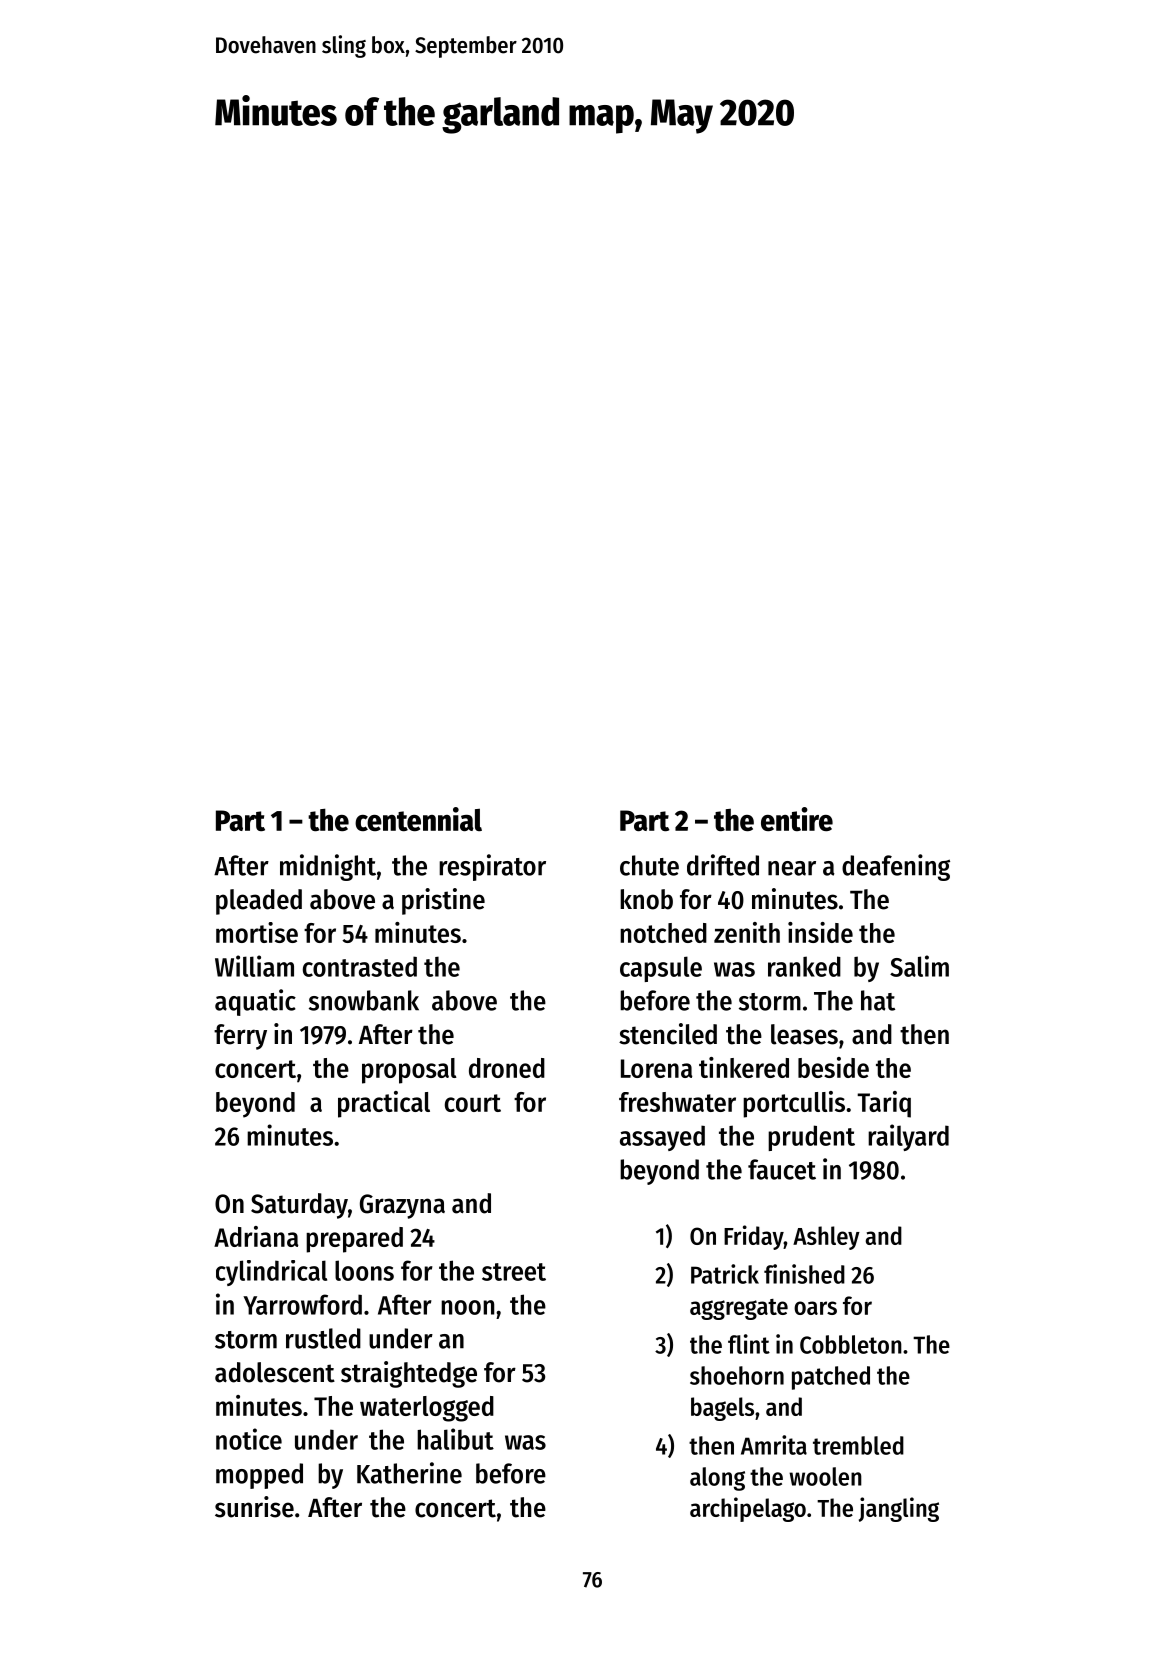  What do you see at coordinates (384, 1104) in the screenshot?
I see `practical` at bounding box center [384, 1104].
